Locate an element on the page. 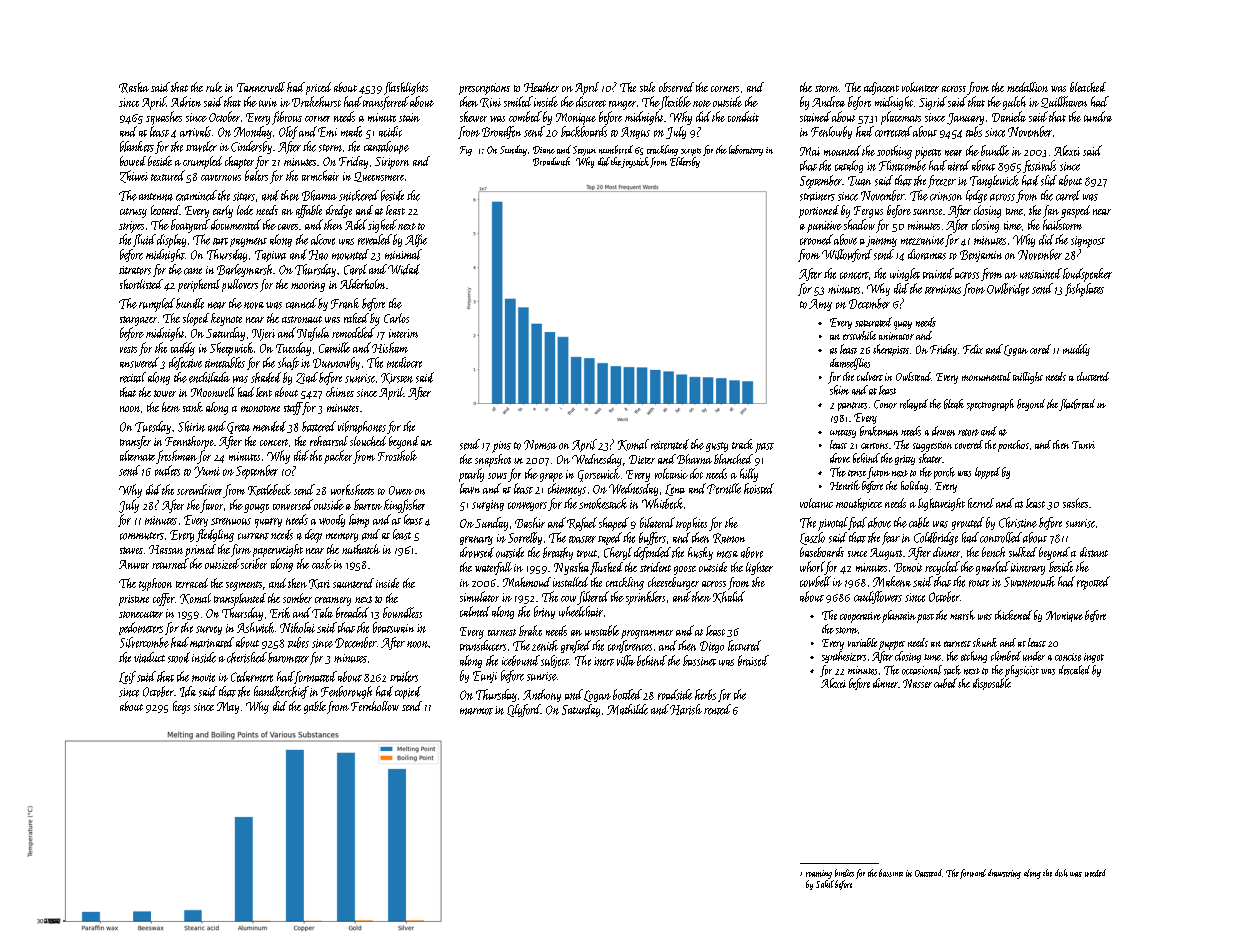 The height and width of the image is (952, 1233). disposable is located at coordinates (992, 684).
